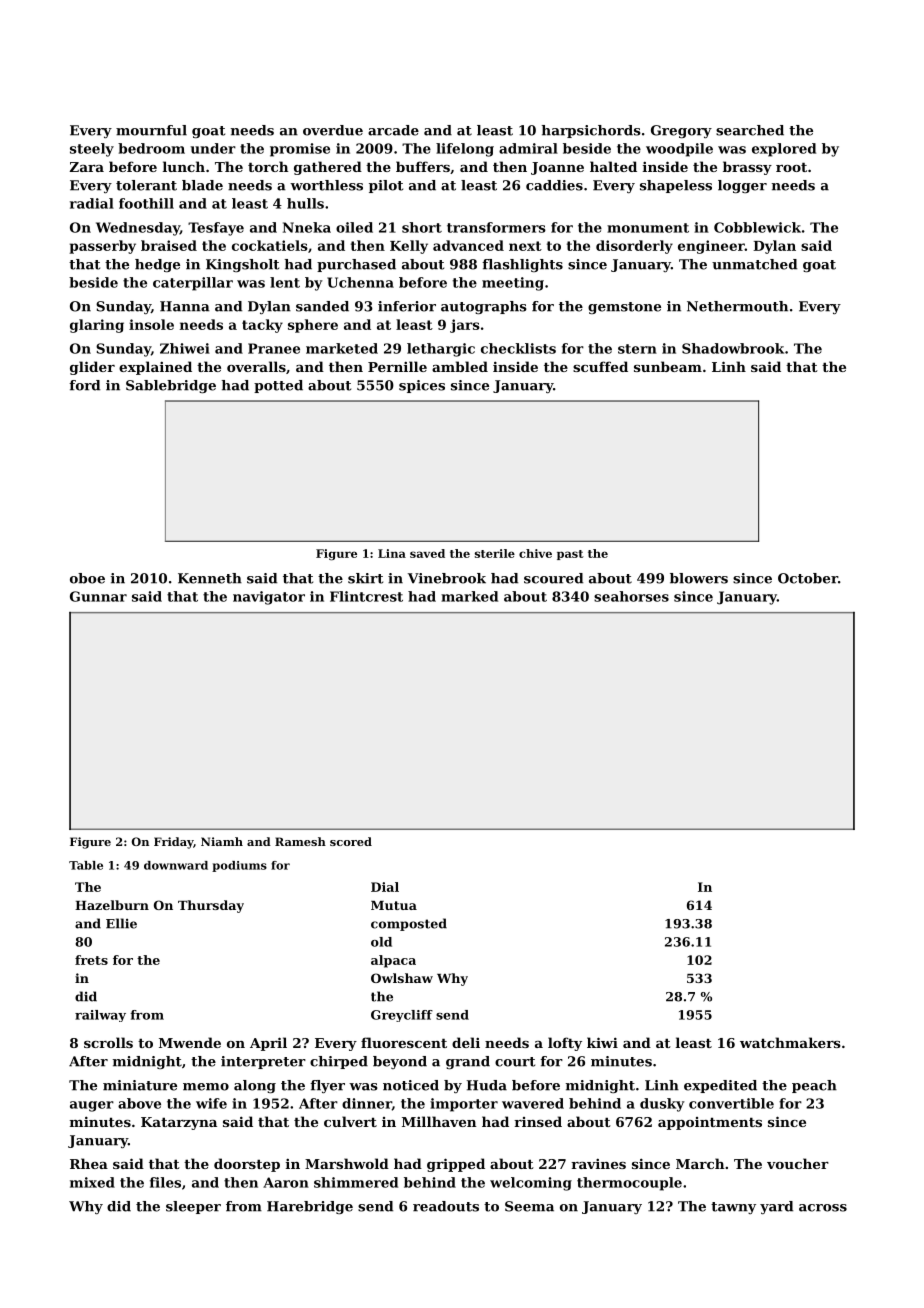 Image resolution: width=924 pixels, height=1308 pixels. Describe the element at coordinates (407, 306) in the screenshot. I see `inferior` at that location.
